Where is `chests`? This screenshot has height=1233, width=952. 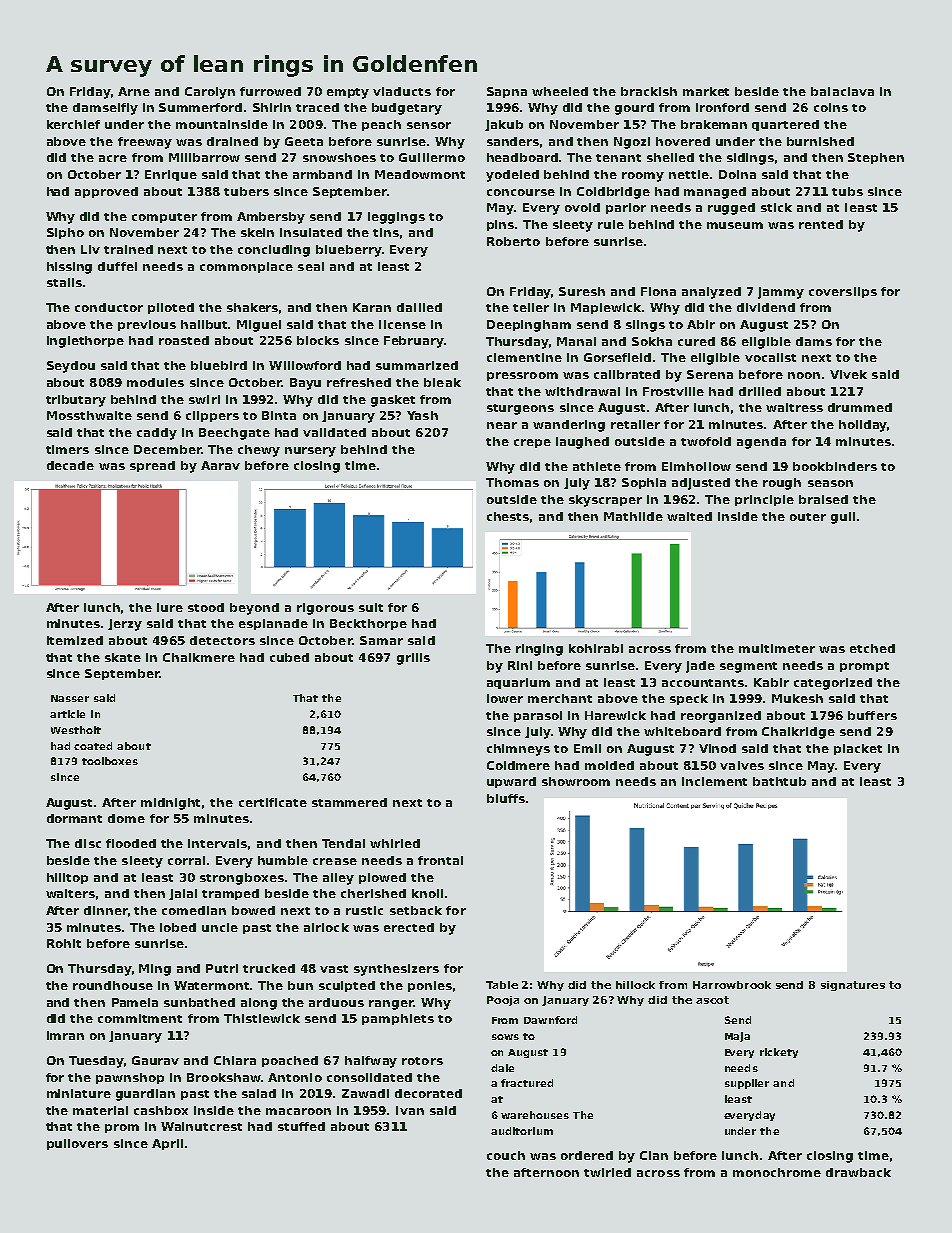 chests is located at coordinates (508, 516).
